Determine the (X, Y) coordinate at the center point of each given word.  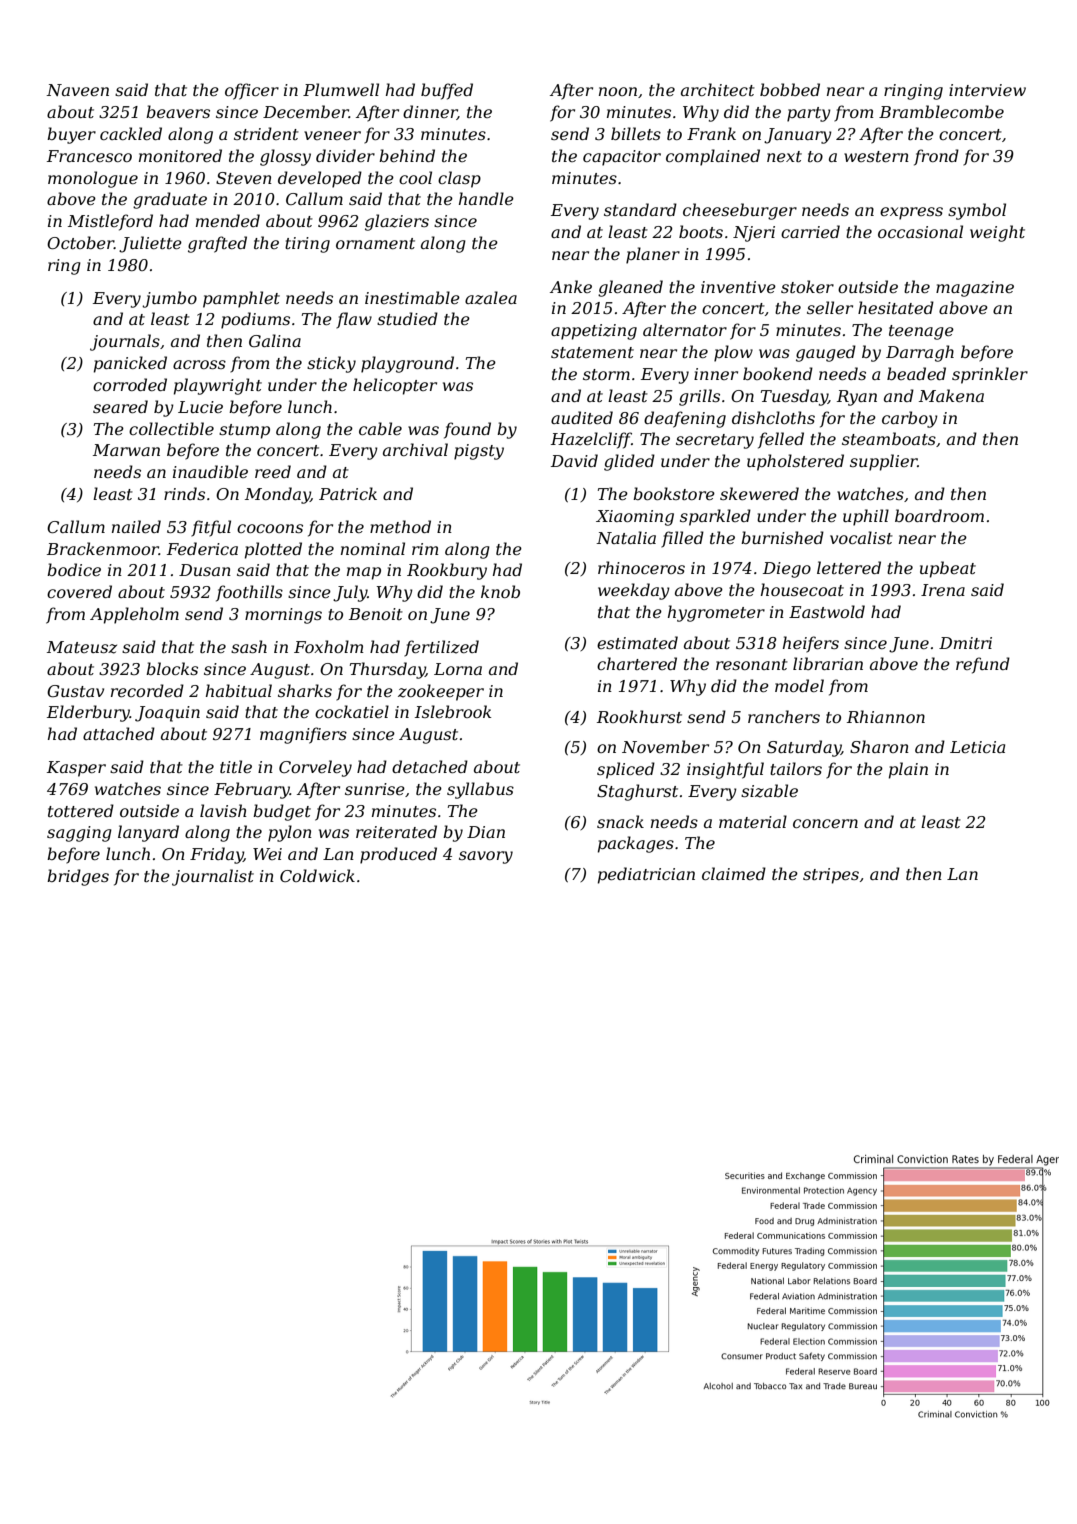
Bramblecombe (941, 111)
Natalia (626, 537)
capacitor (622, 158)
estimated (637, 642)
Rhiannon (886, 716)
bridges (78, 877)
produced (398, 855)
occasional (920, 231)
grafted (217, 244)
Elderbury (88, 713)
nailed (136, 526)
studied (407, 318)
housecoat (802, 589)
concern (825, 823)
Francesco (89, 156)
